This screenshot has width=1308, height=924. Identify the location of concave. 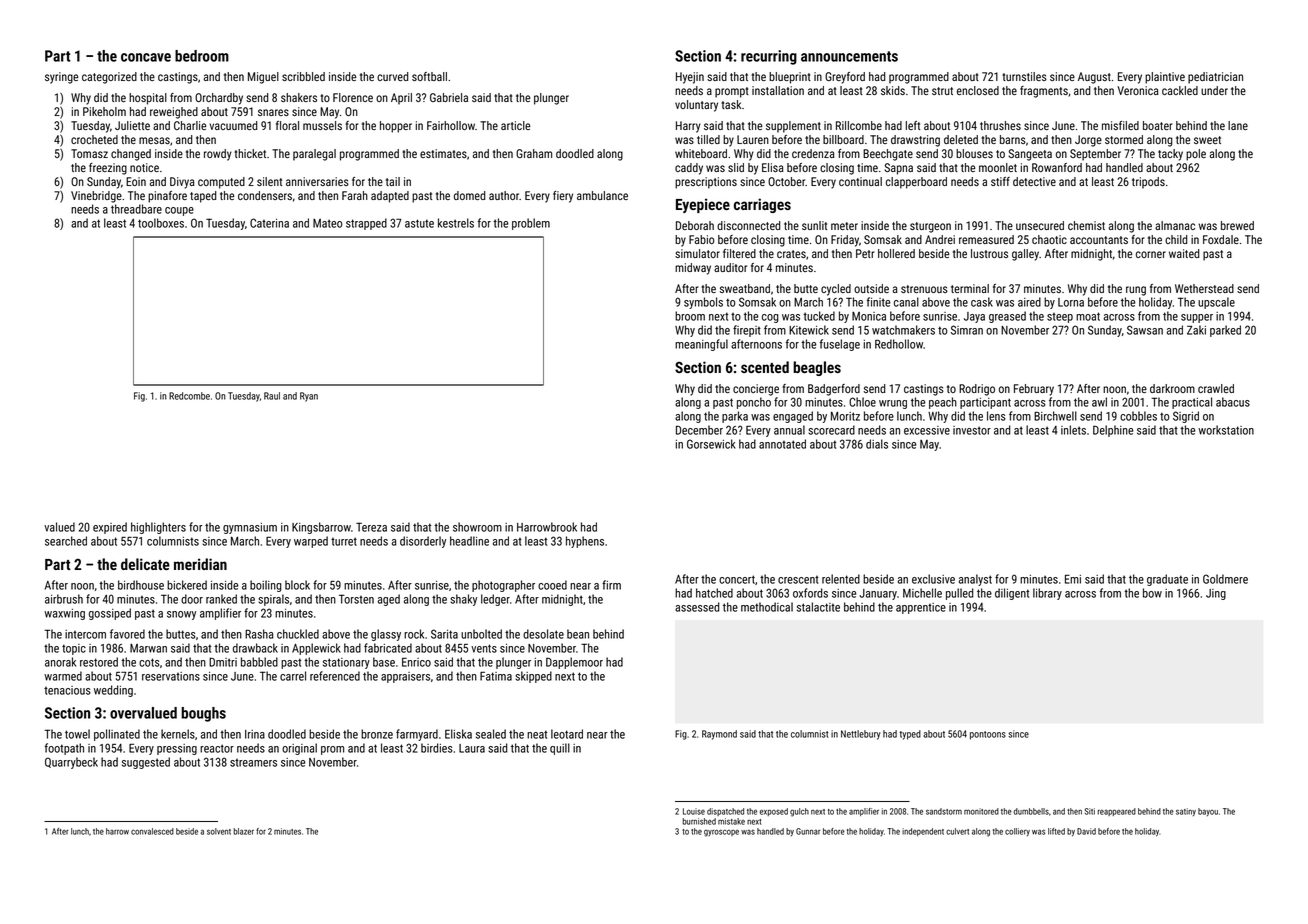
(146, 57).
